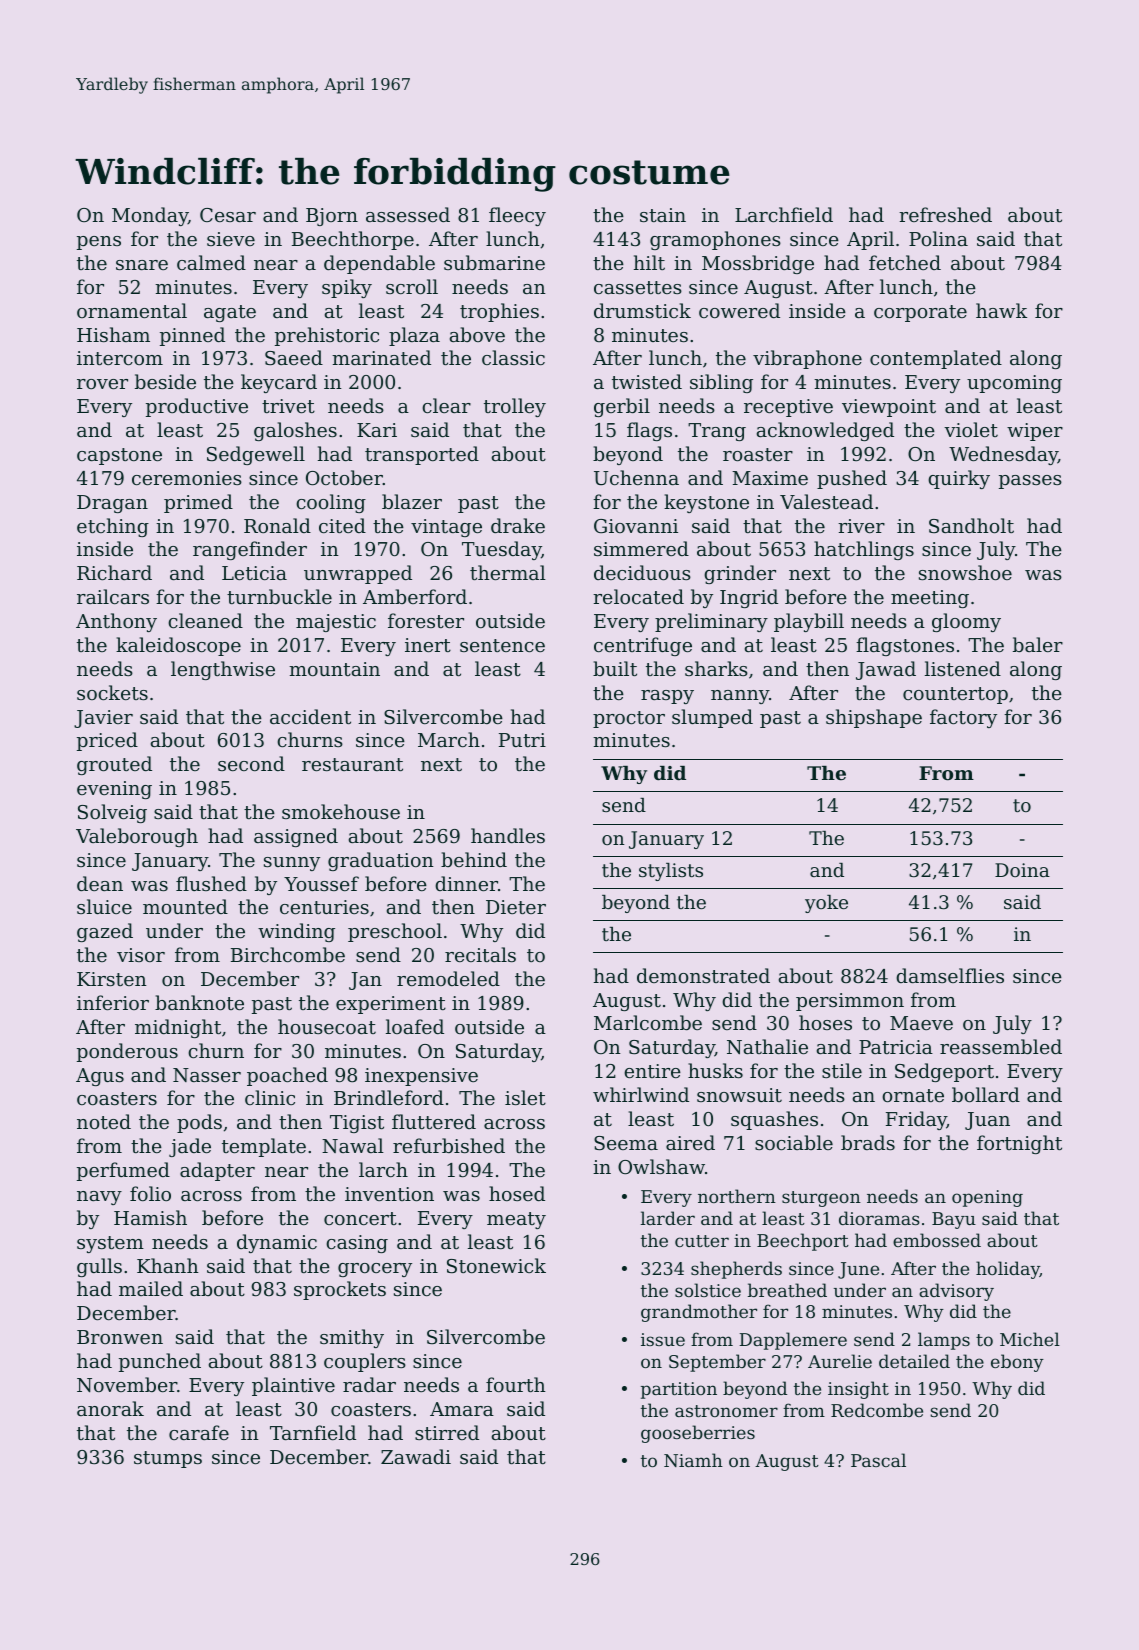 The width and height of the document is (1139, 1650). What do you see at coordinates (950, 975) in the document?
I see `damselflies` at bounding box center [950, 975].
